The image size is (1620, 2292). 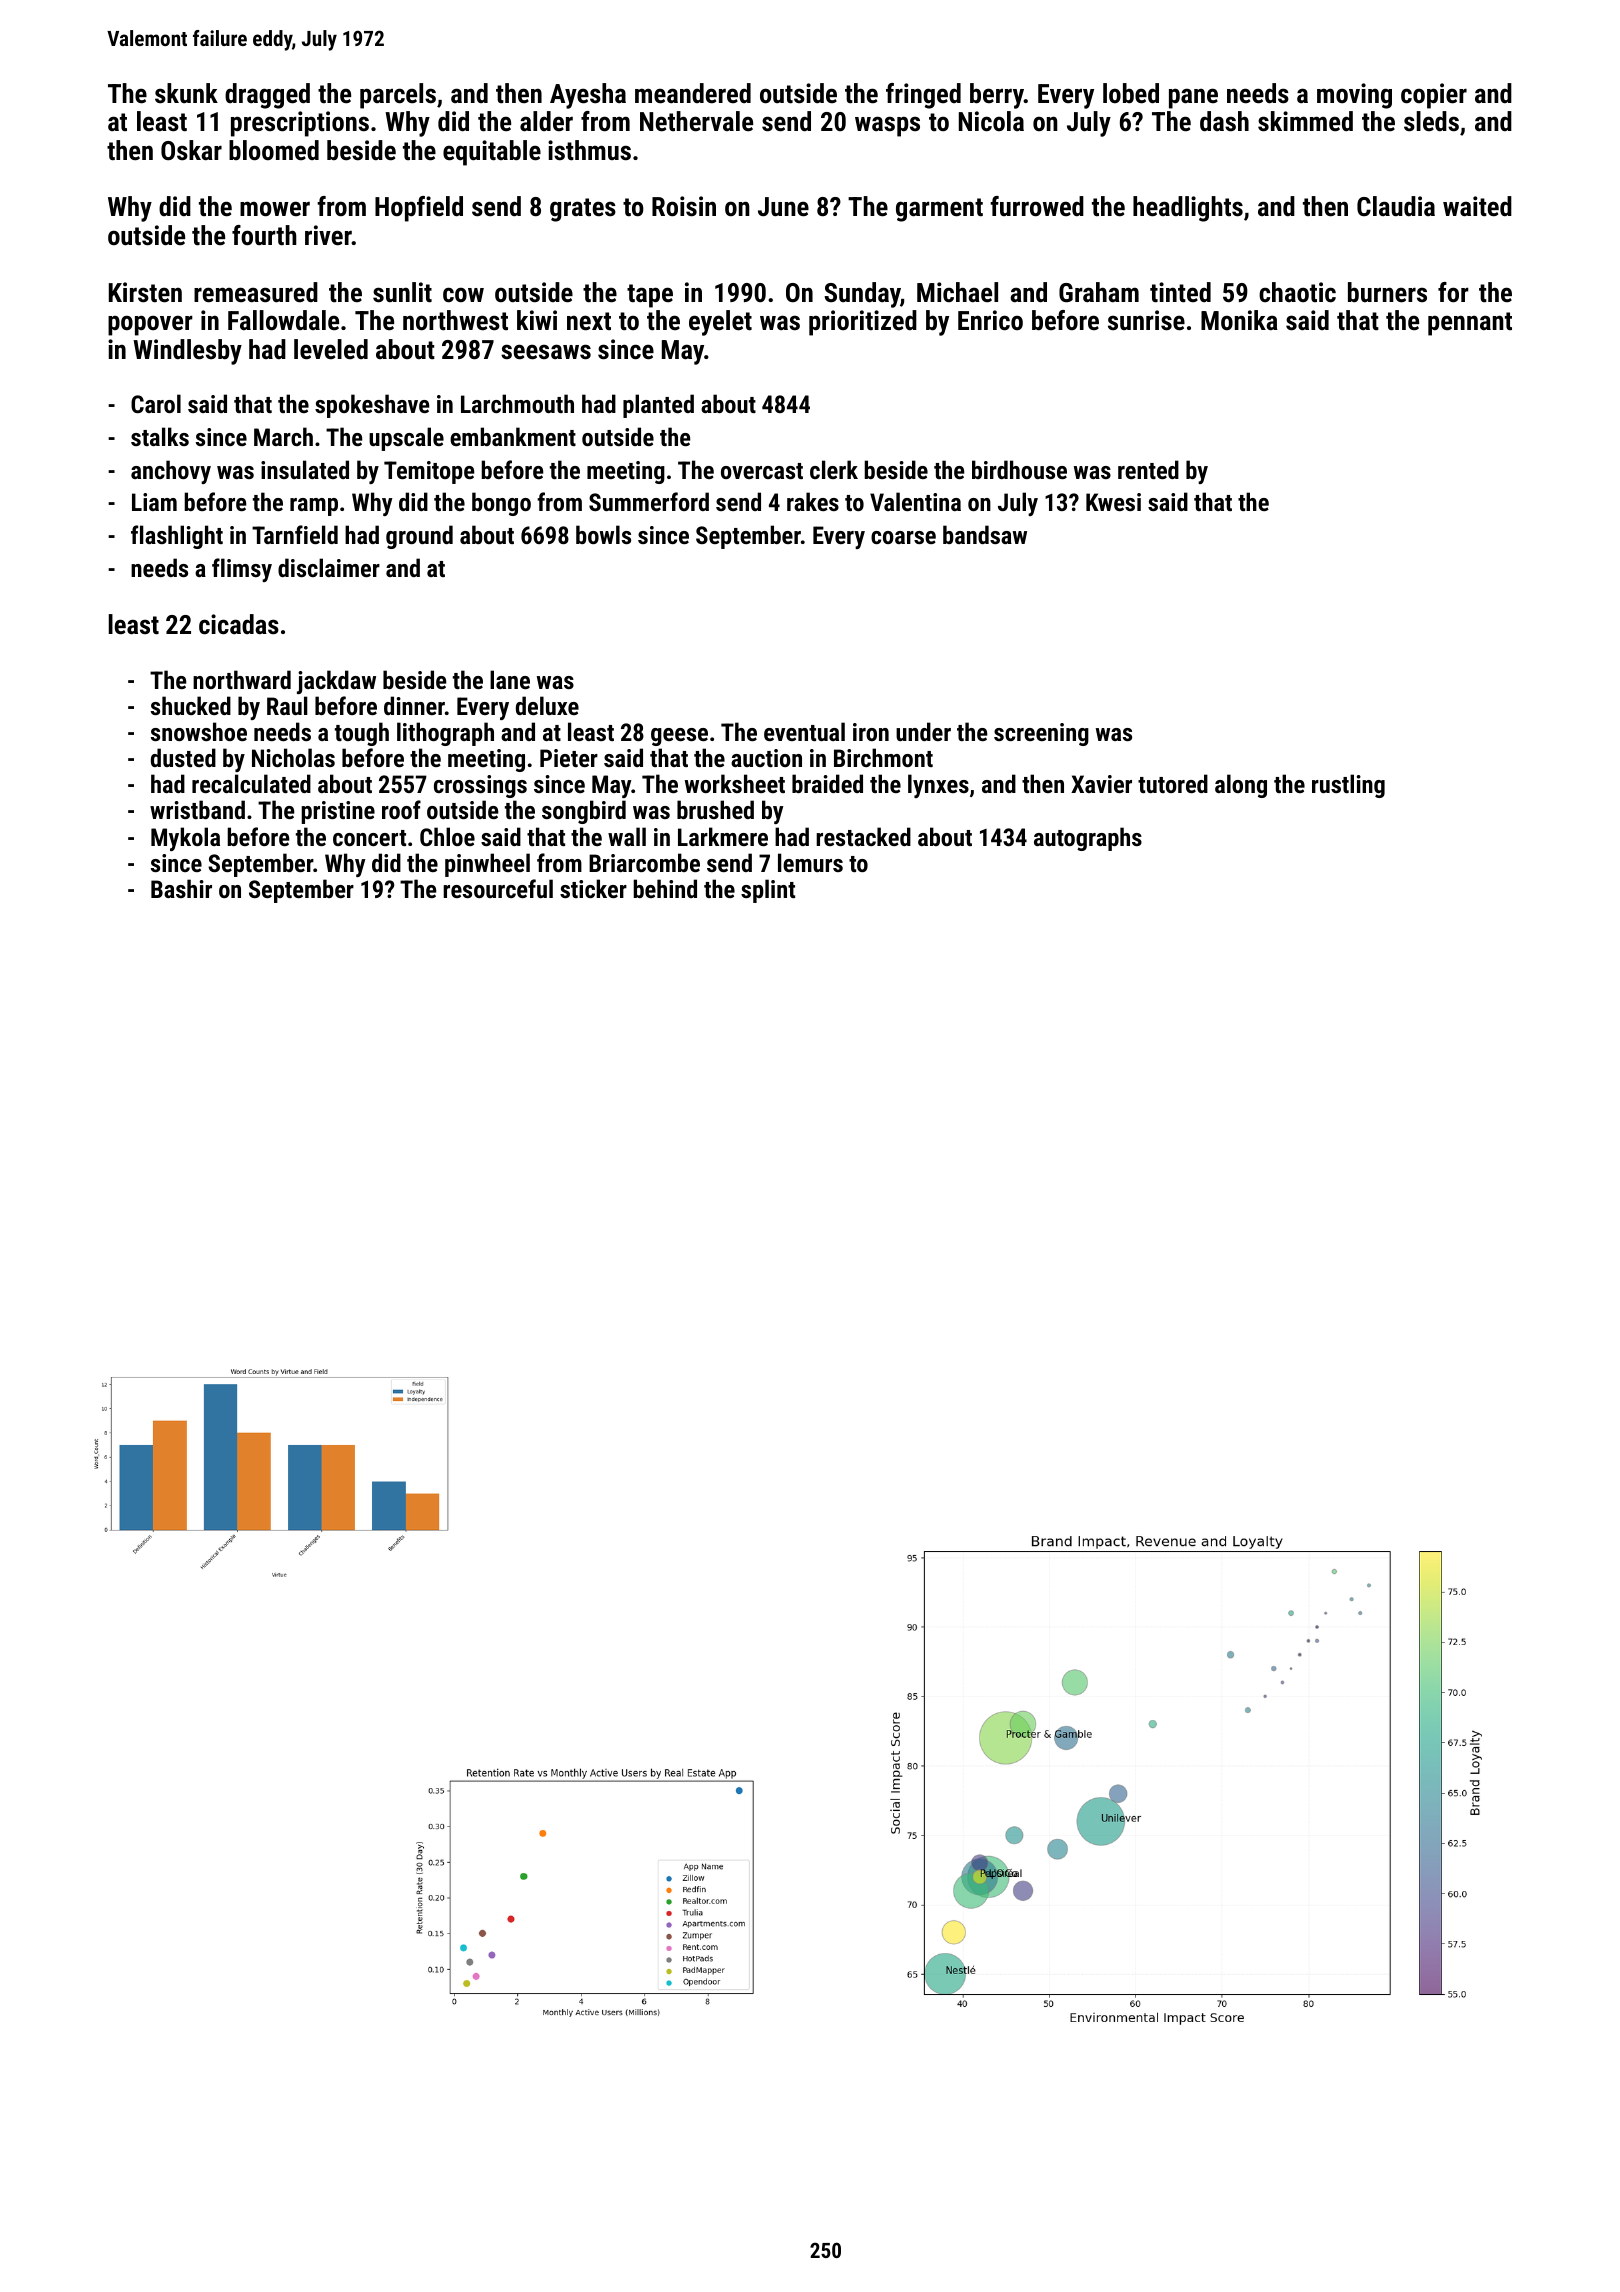 I want to click on pennant, so click(x=1470, y=324).
